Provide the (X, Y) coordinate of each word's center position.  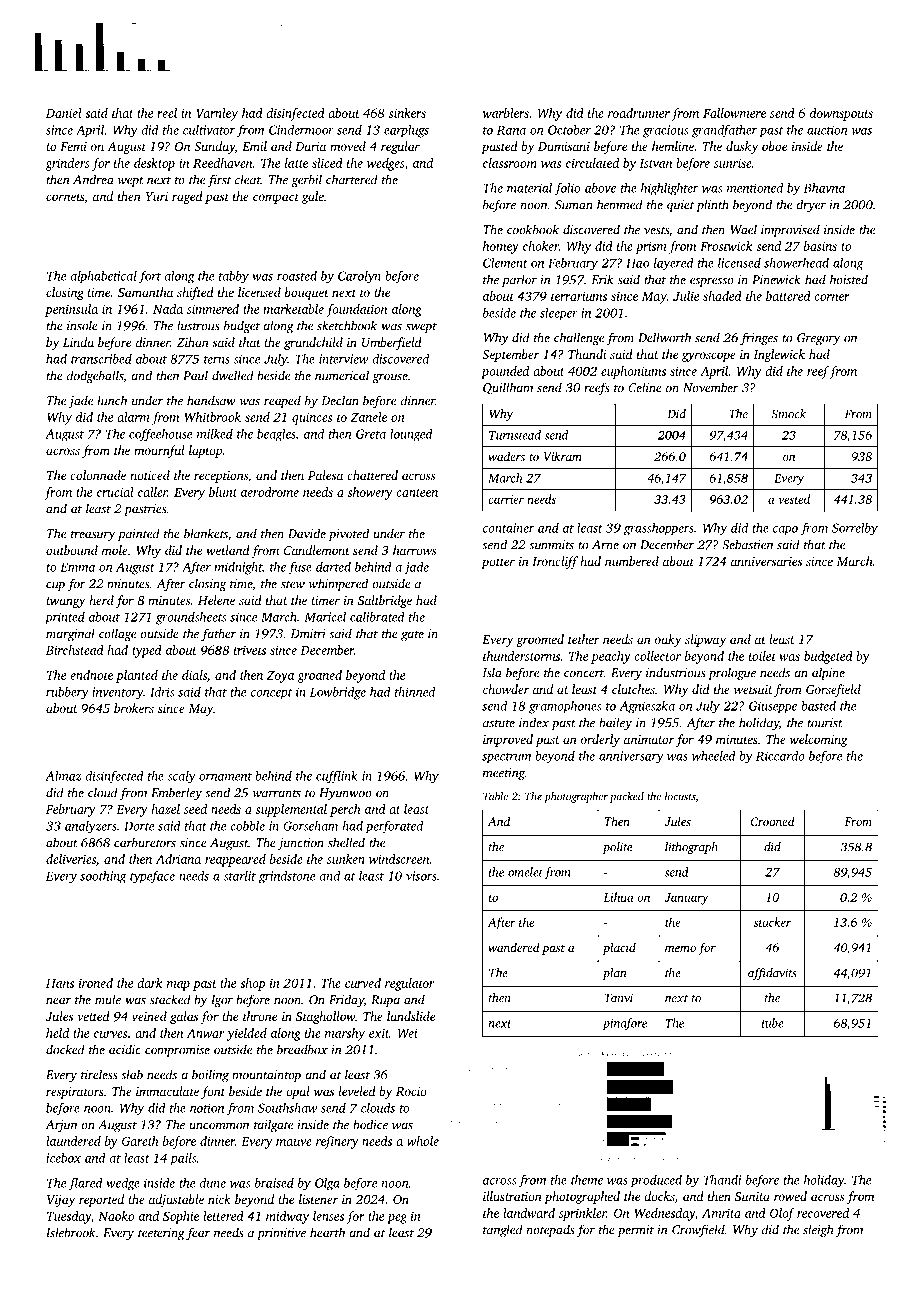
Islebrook (70, 1232)
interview (343, 359)
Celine (645, 387)
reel (167, 113)
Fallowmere (734, 113)
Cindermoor (301, 130)
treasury (93, 536)
